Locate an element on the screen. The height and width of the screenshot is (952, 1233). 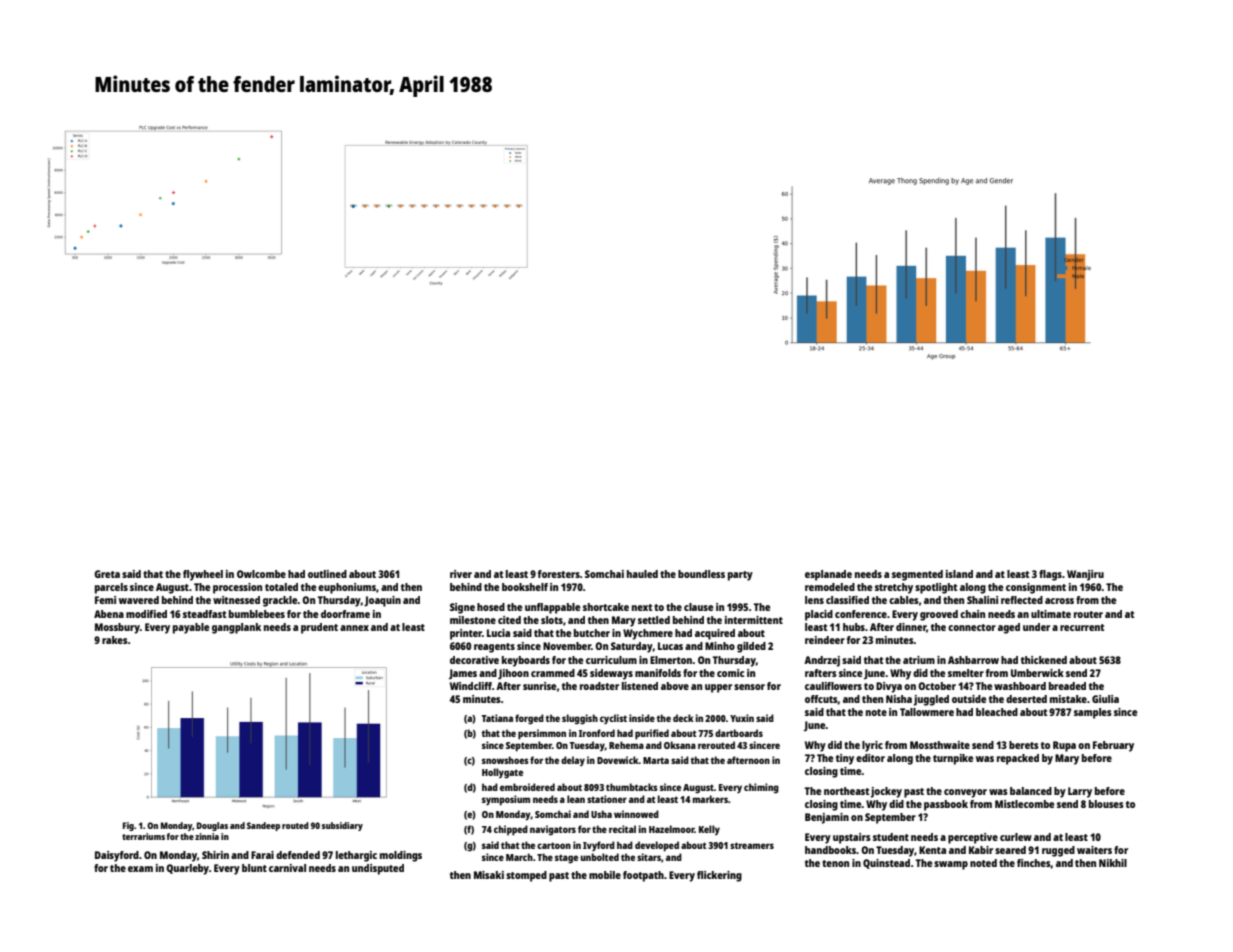
Tallowmere is located at coordinates (927, 712).
